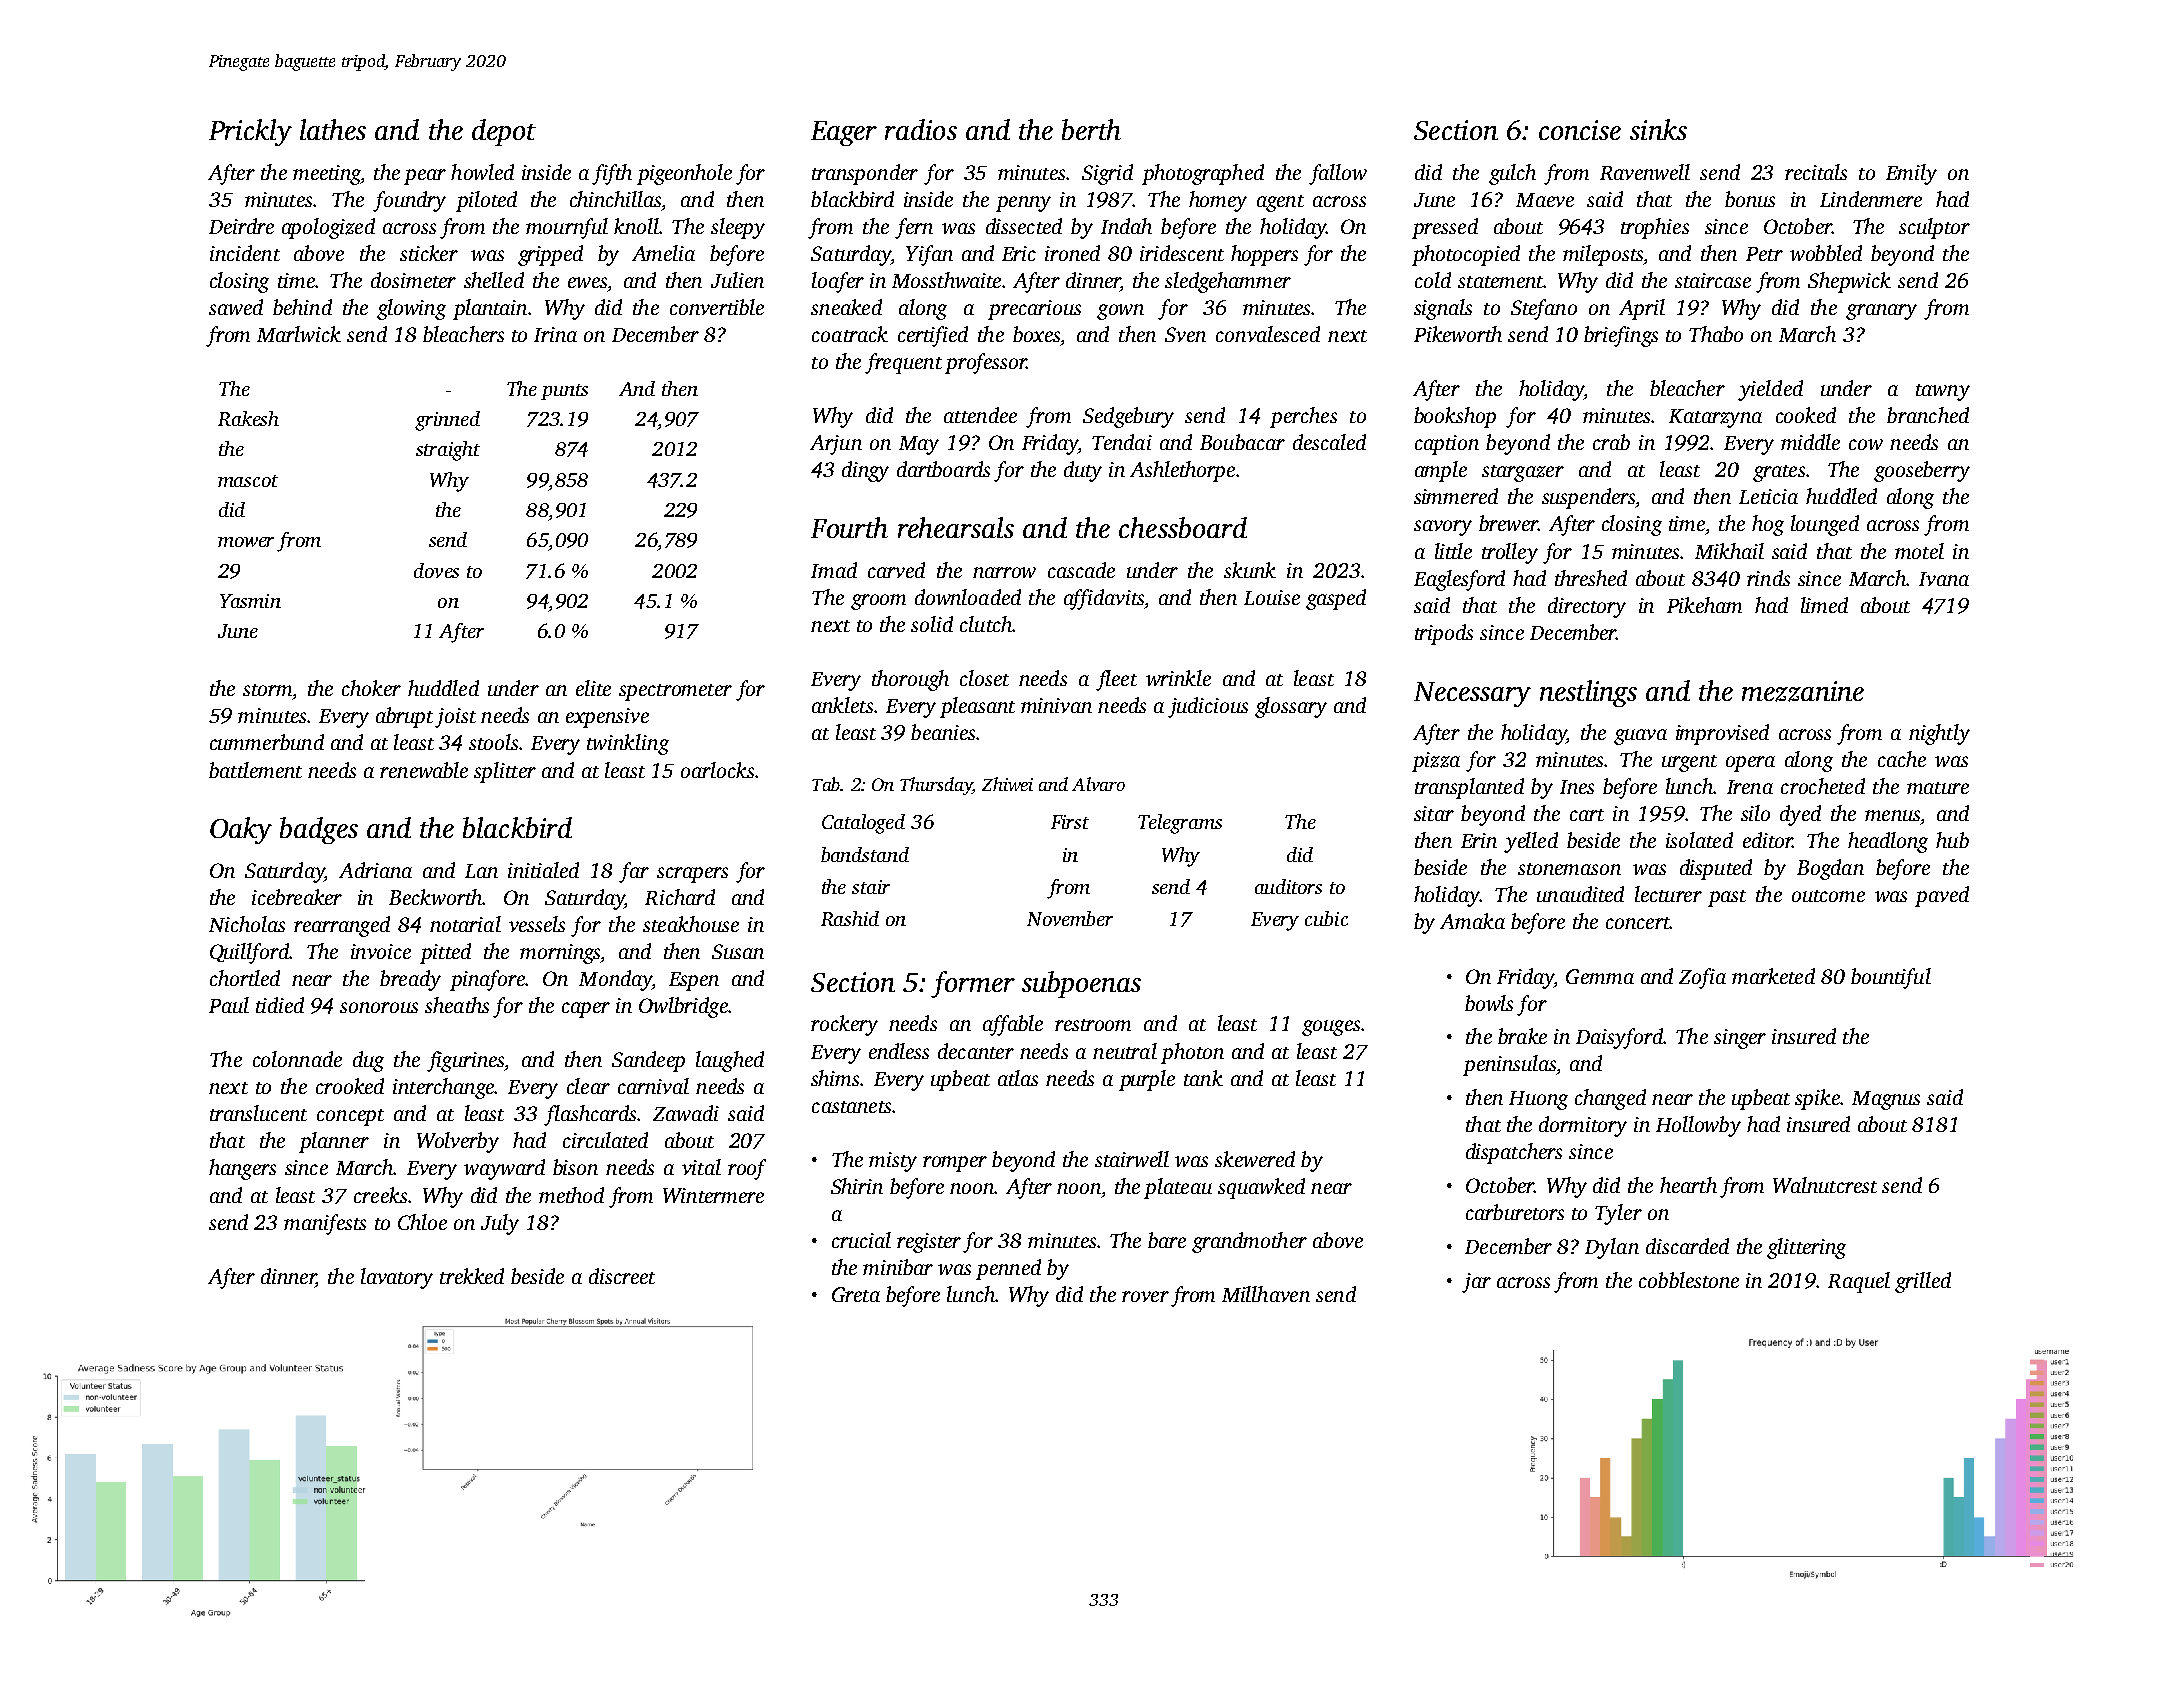 This document has height=1683, width=2178. I want to click on doves, so click(436, 570).
